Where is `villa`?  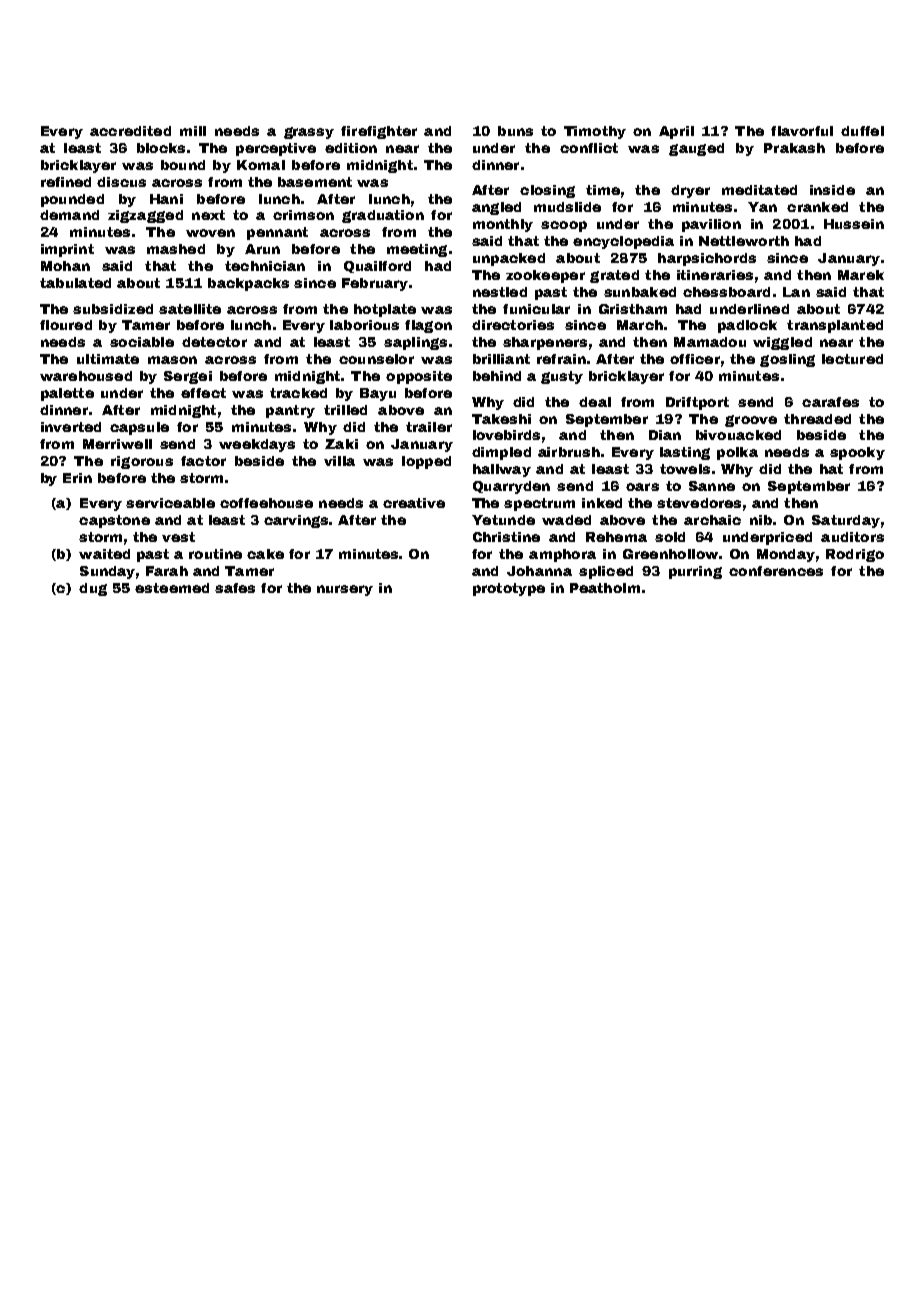
villa is located at coordinates (339, 461).
